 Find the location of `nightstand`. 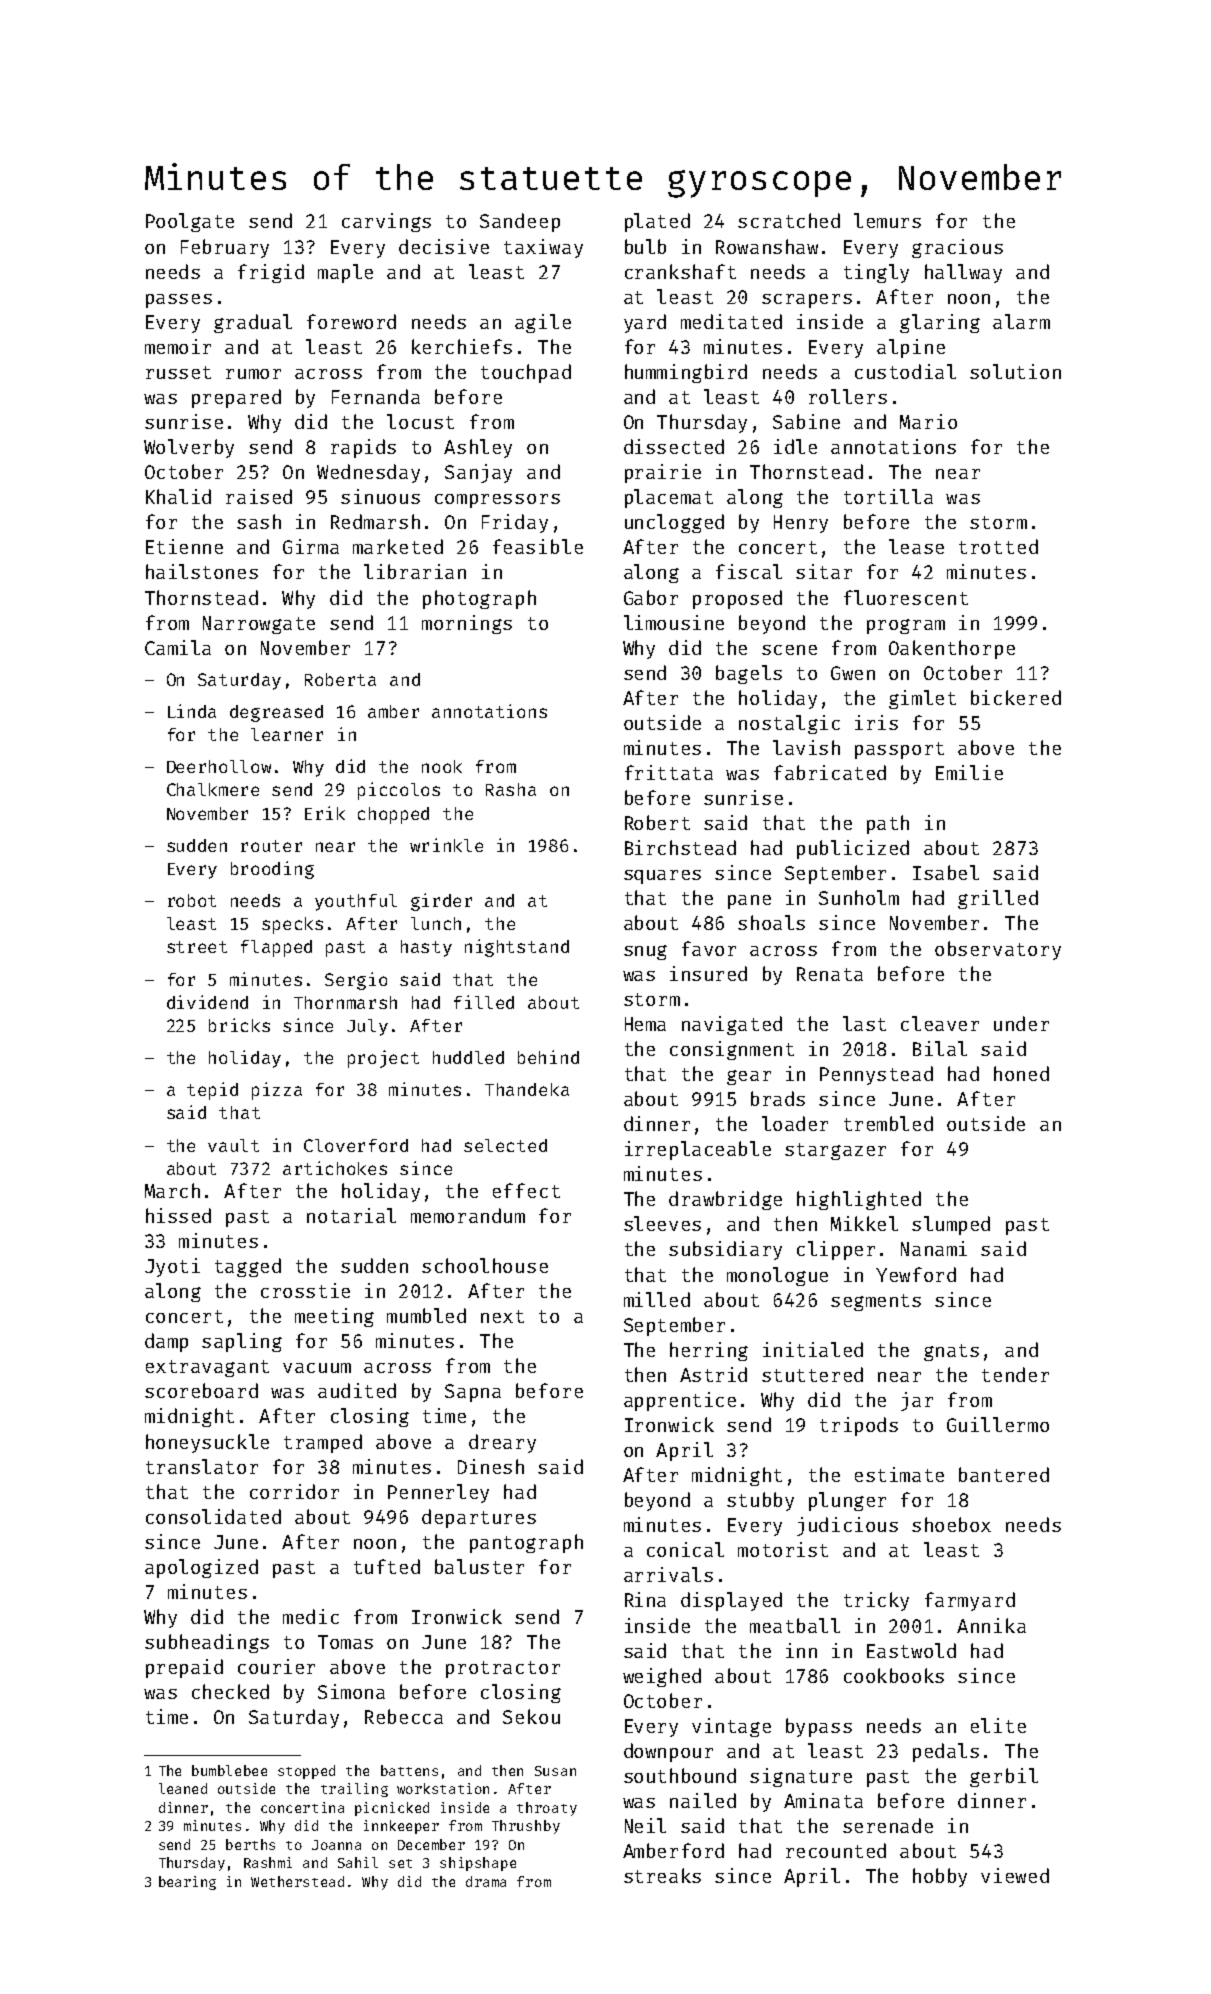

nightstand is located at coordinates (517, 948).
